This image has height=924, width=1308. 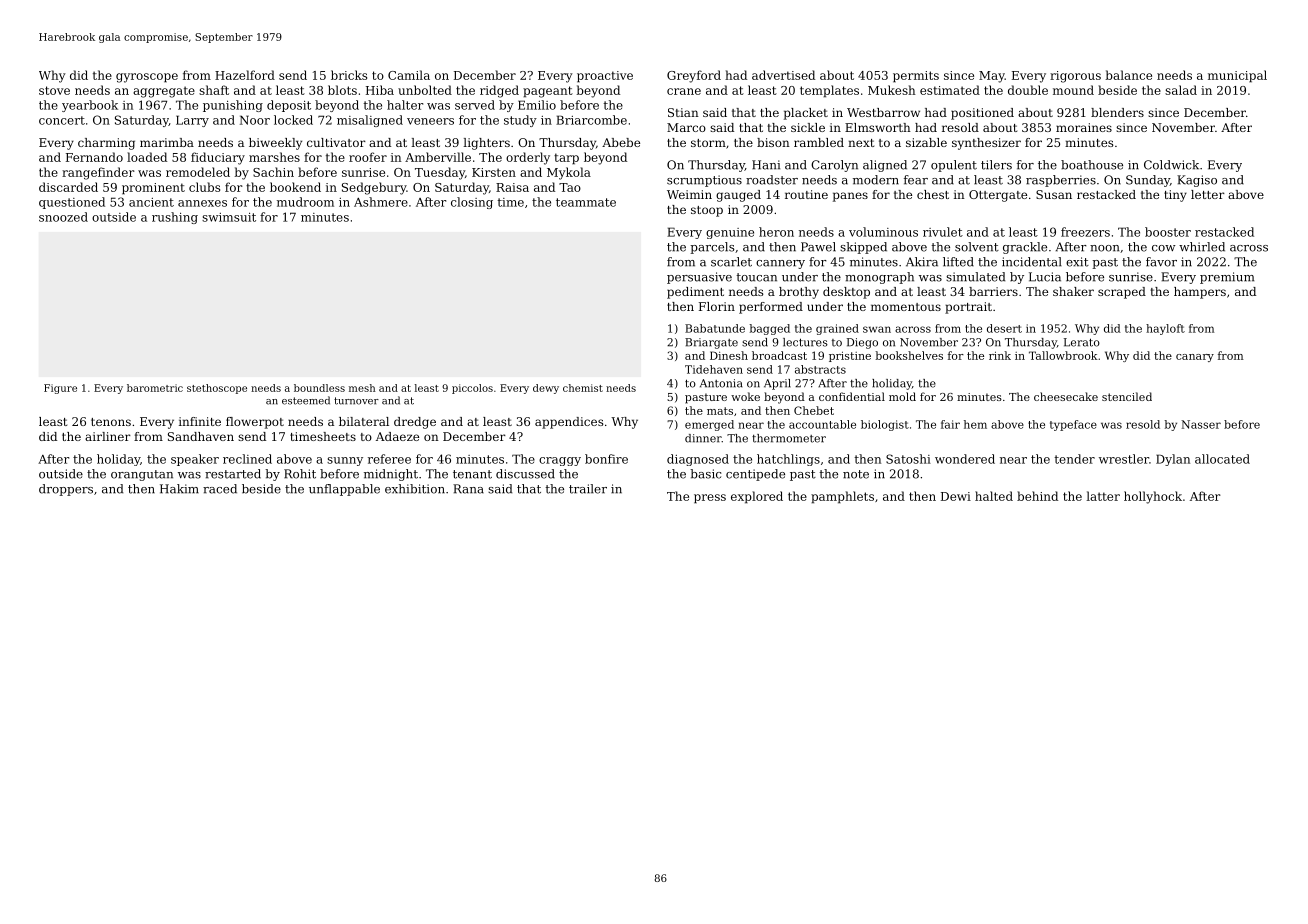 I want to click on unflappable, so click(x=344, y=490).
